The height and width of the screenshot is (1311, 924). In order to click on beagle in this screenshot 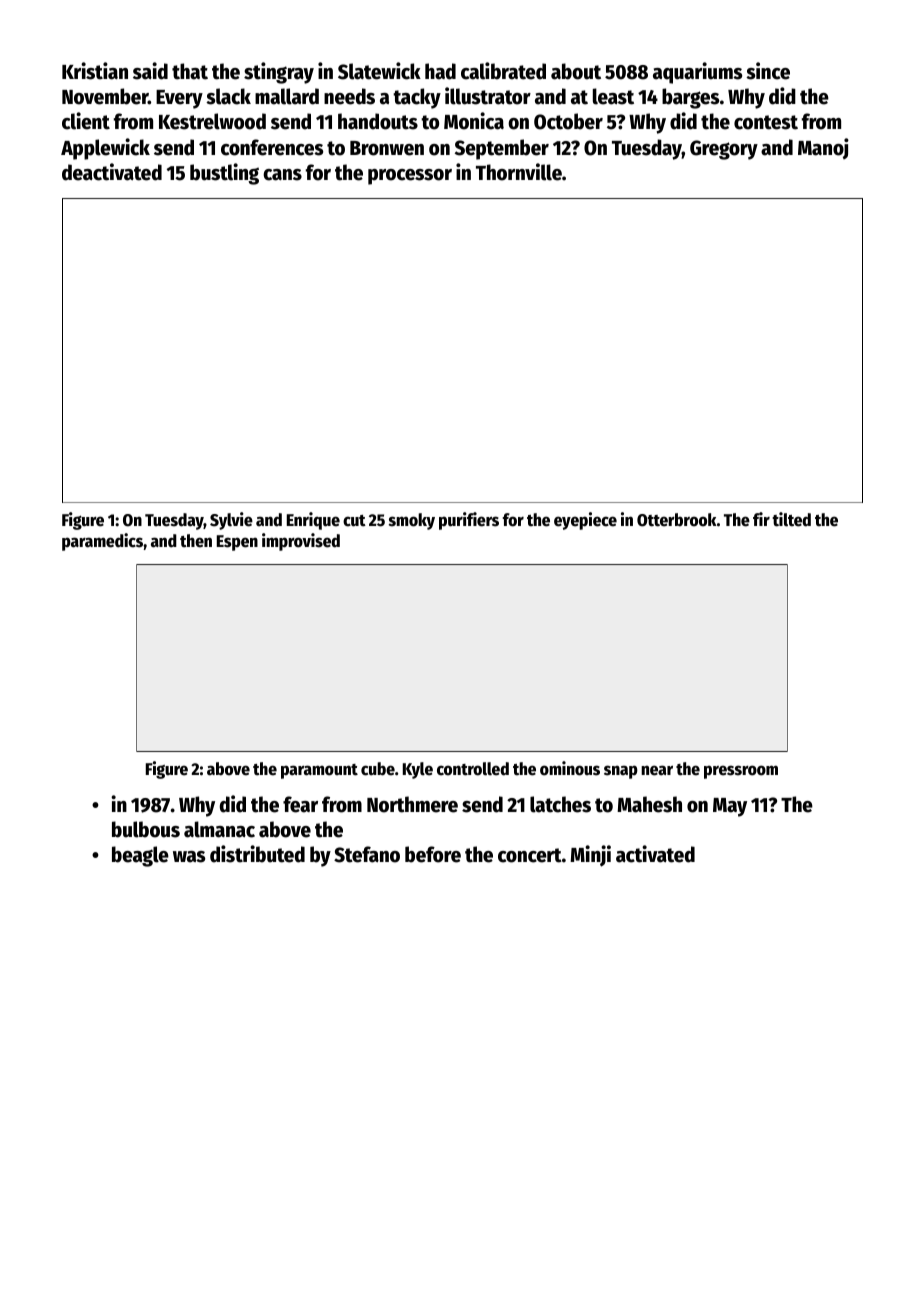, I will do `click(140, 856)`.
